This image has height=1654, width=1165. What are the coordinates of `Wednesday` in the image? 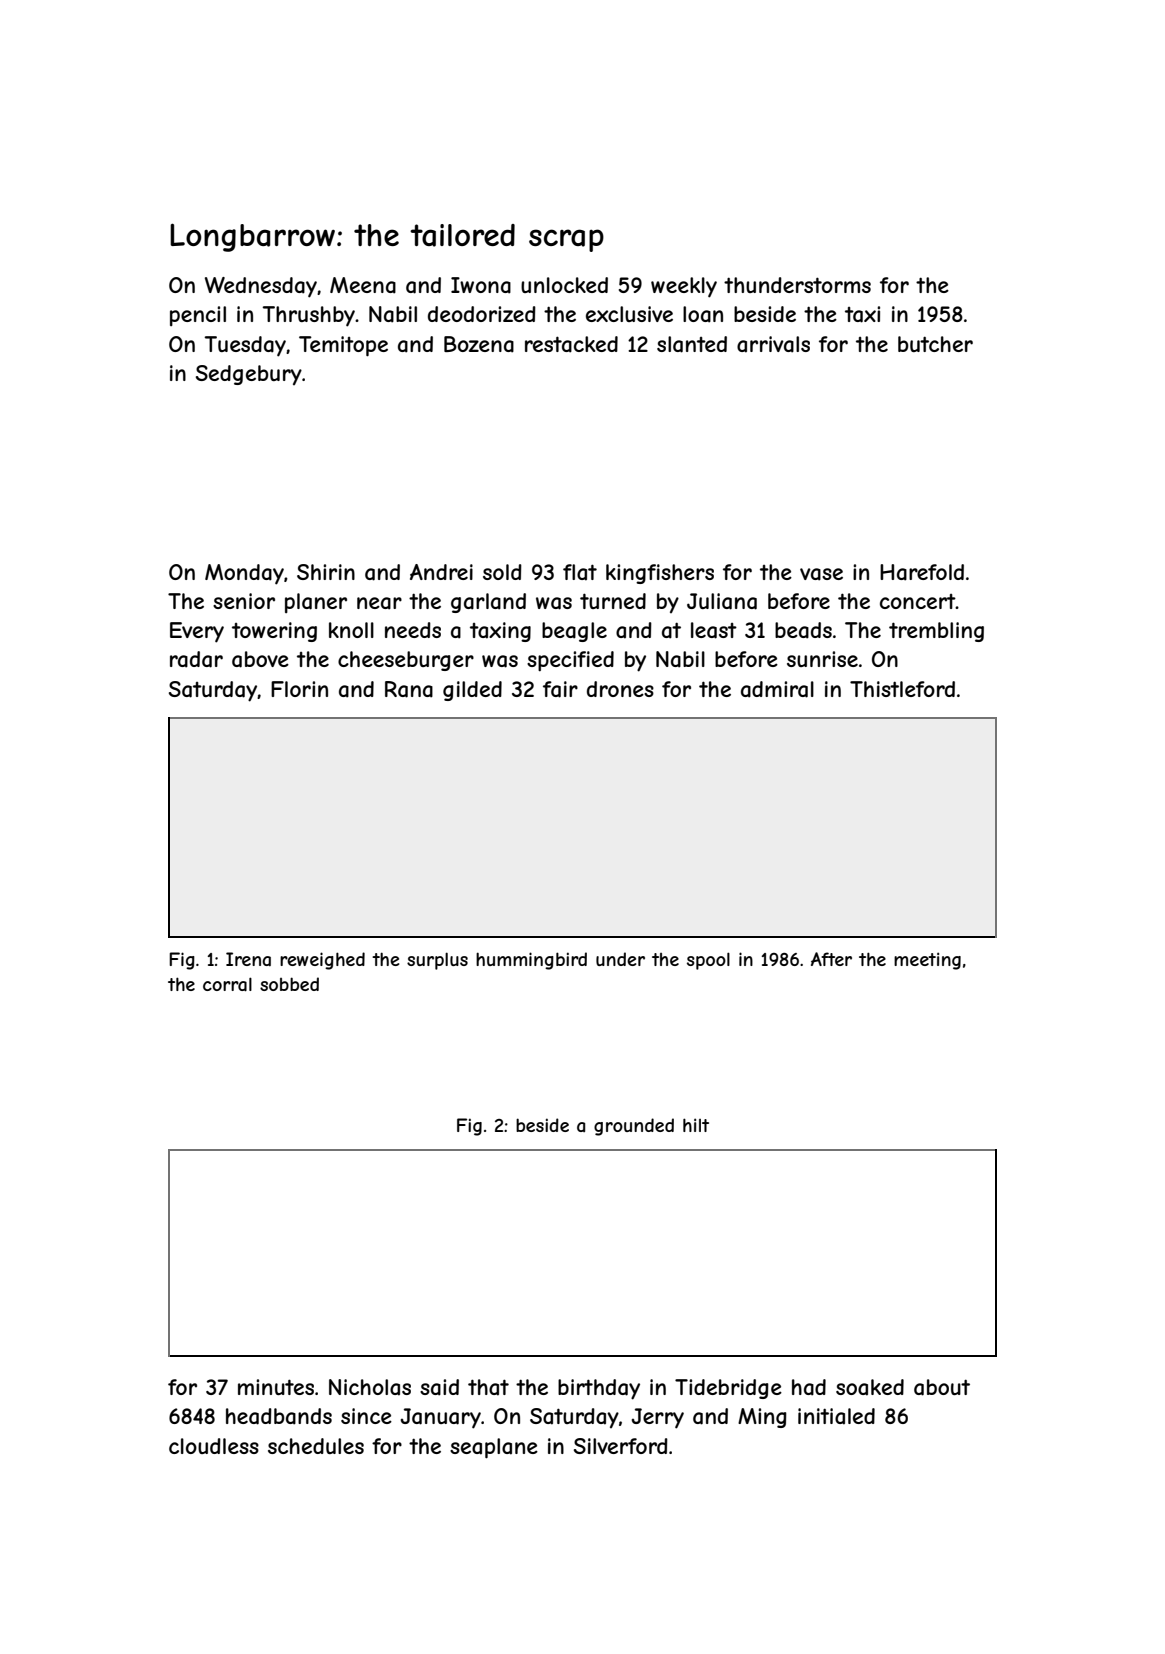 It's located at (261, 287).
